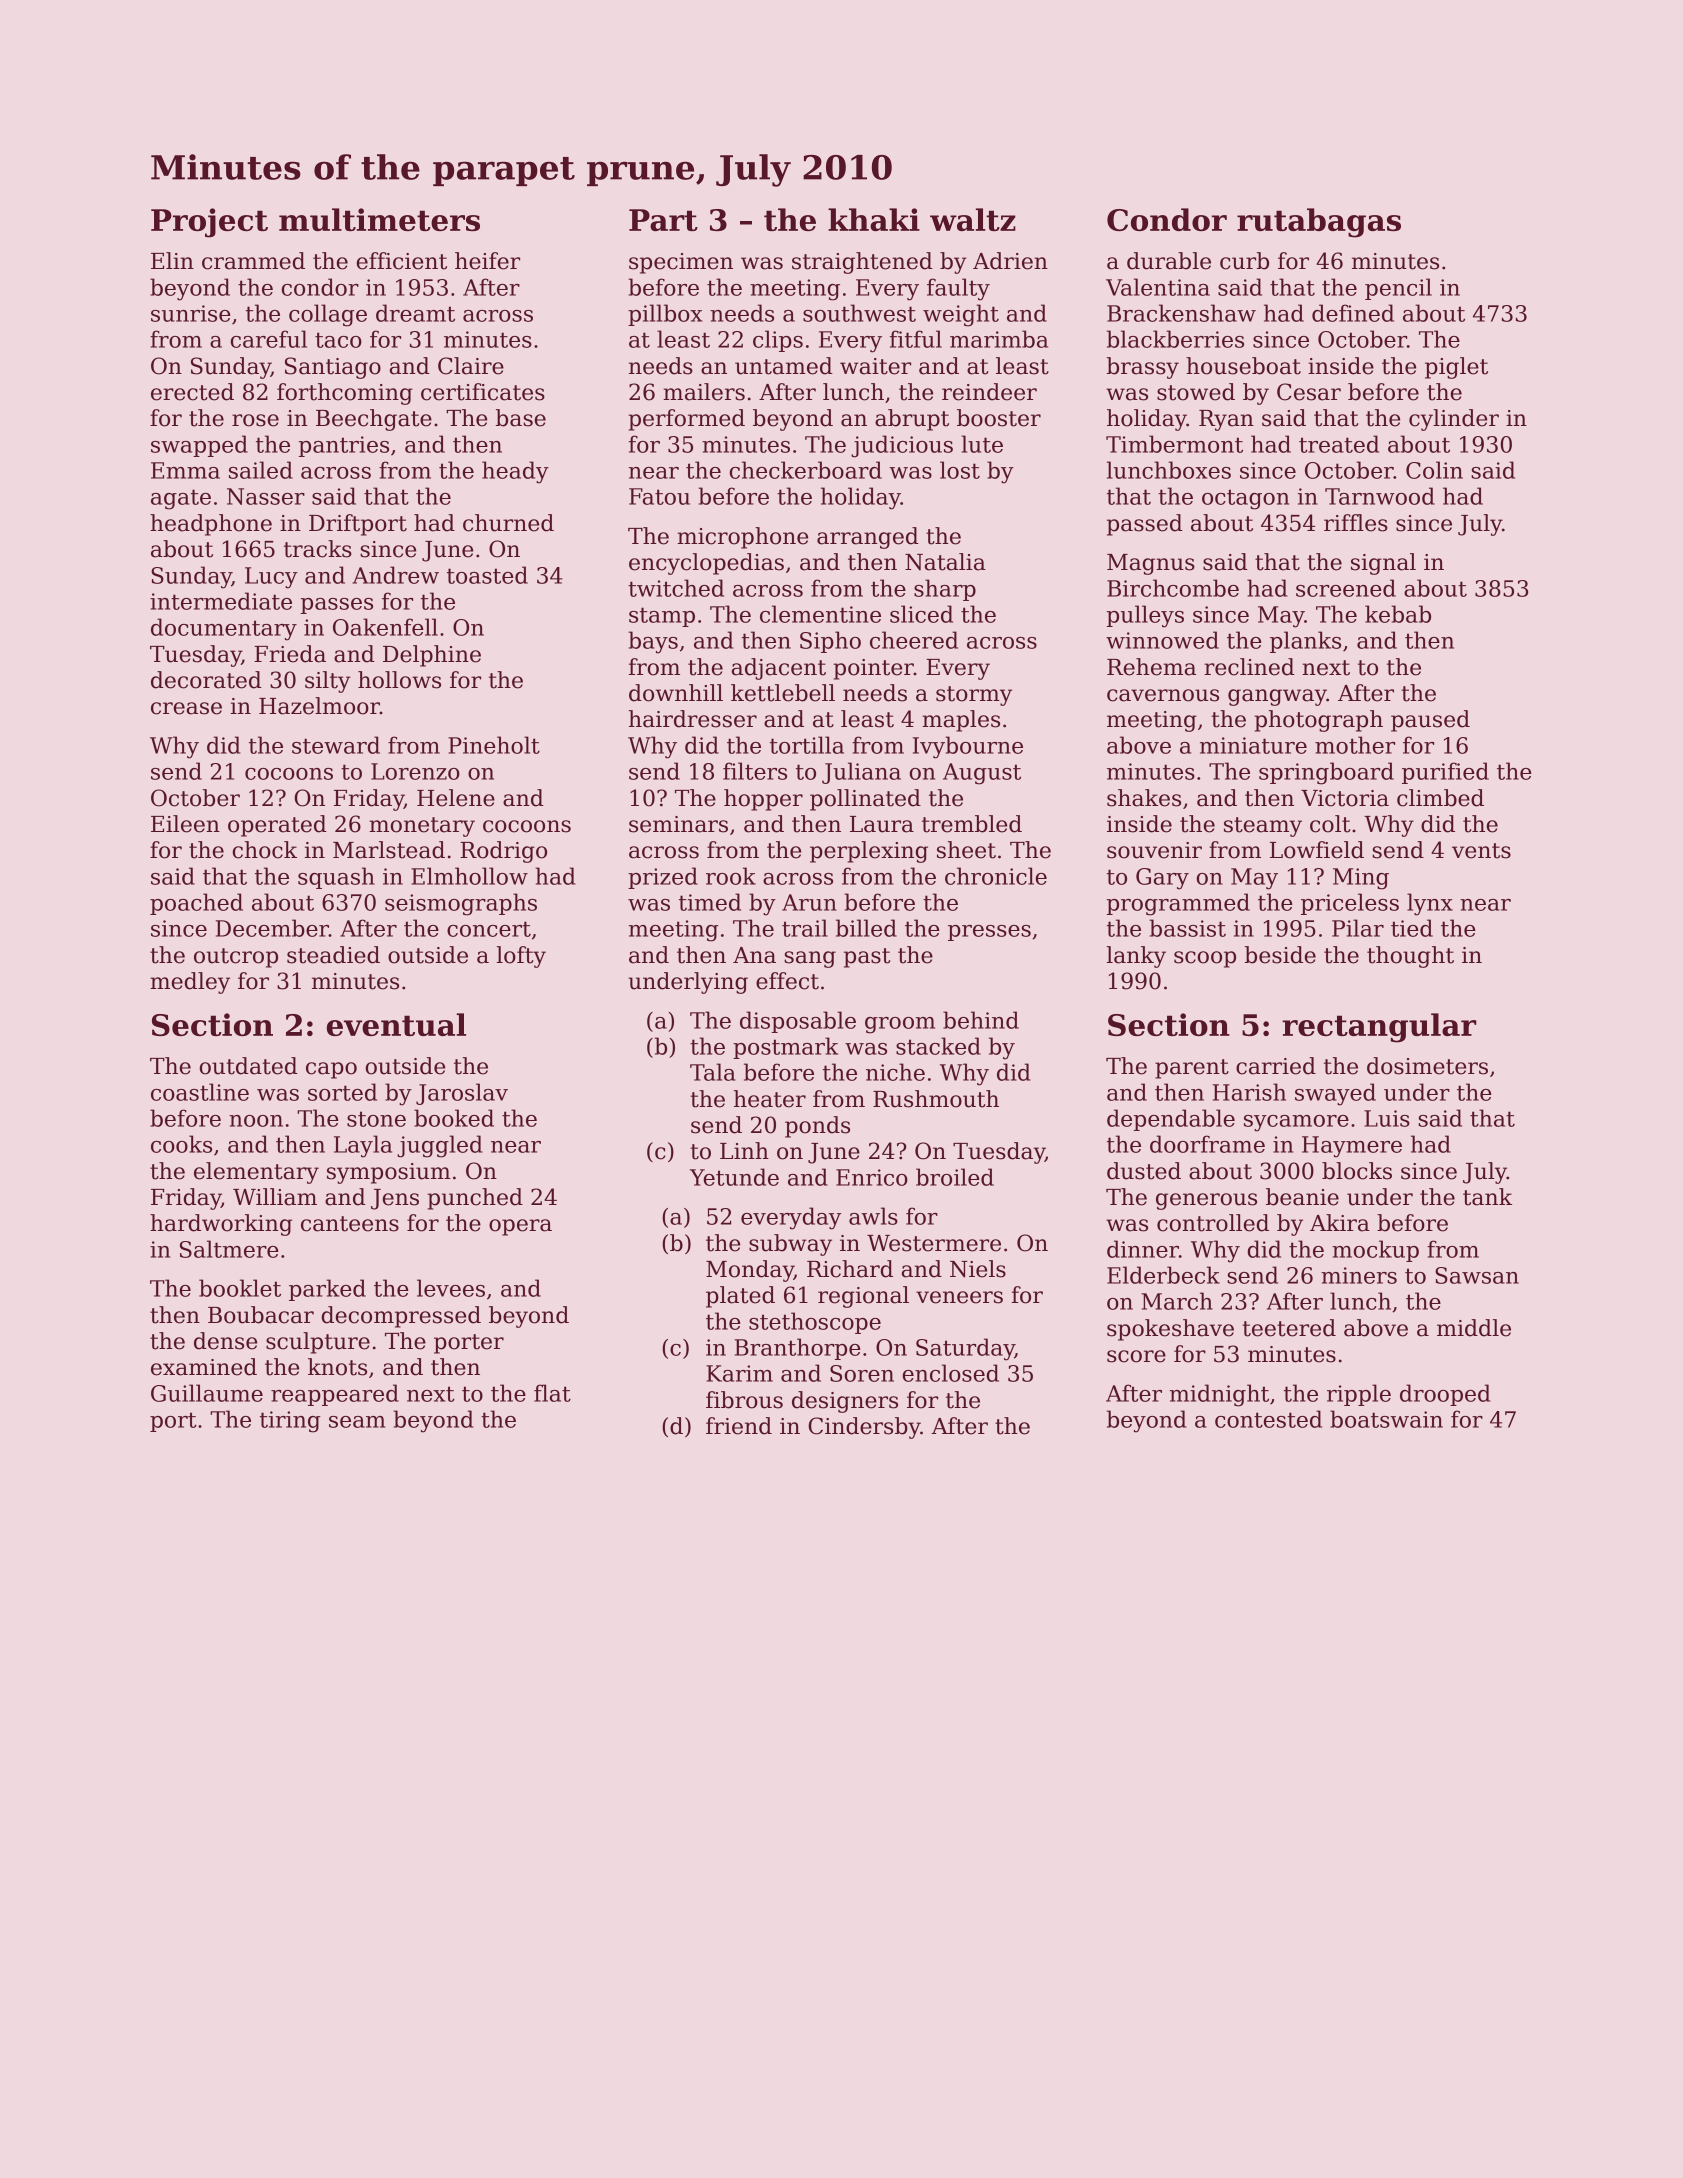  What do you see at coordinates (209, 223) in the screenshot?
I see `Project` at bounding box center [209, 223].
